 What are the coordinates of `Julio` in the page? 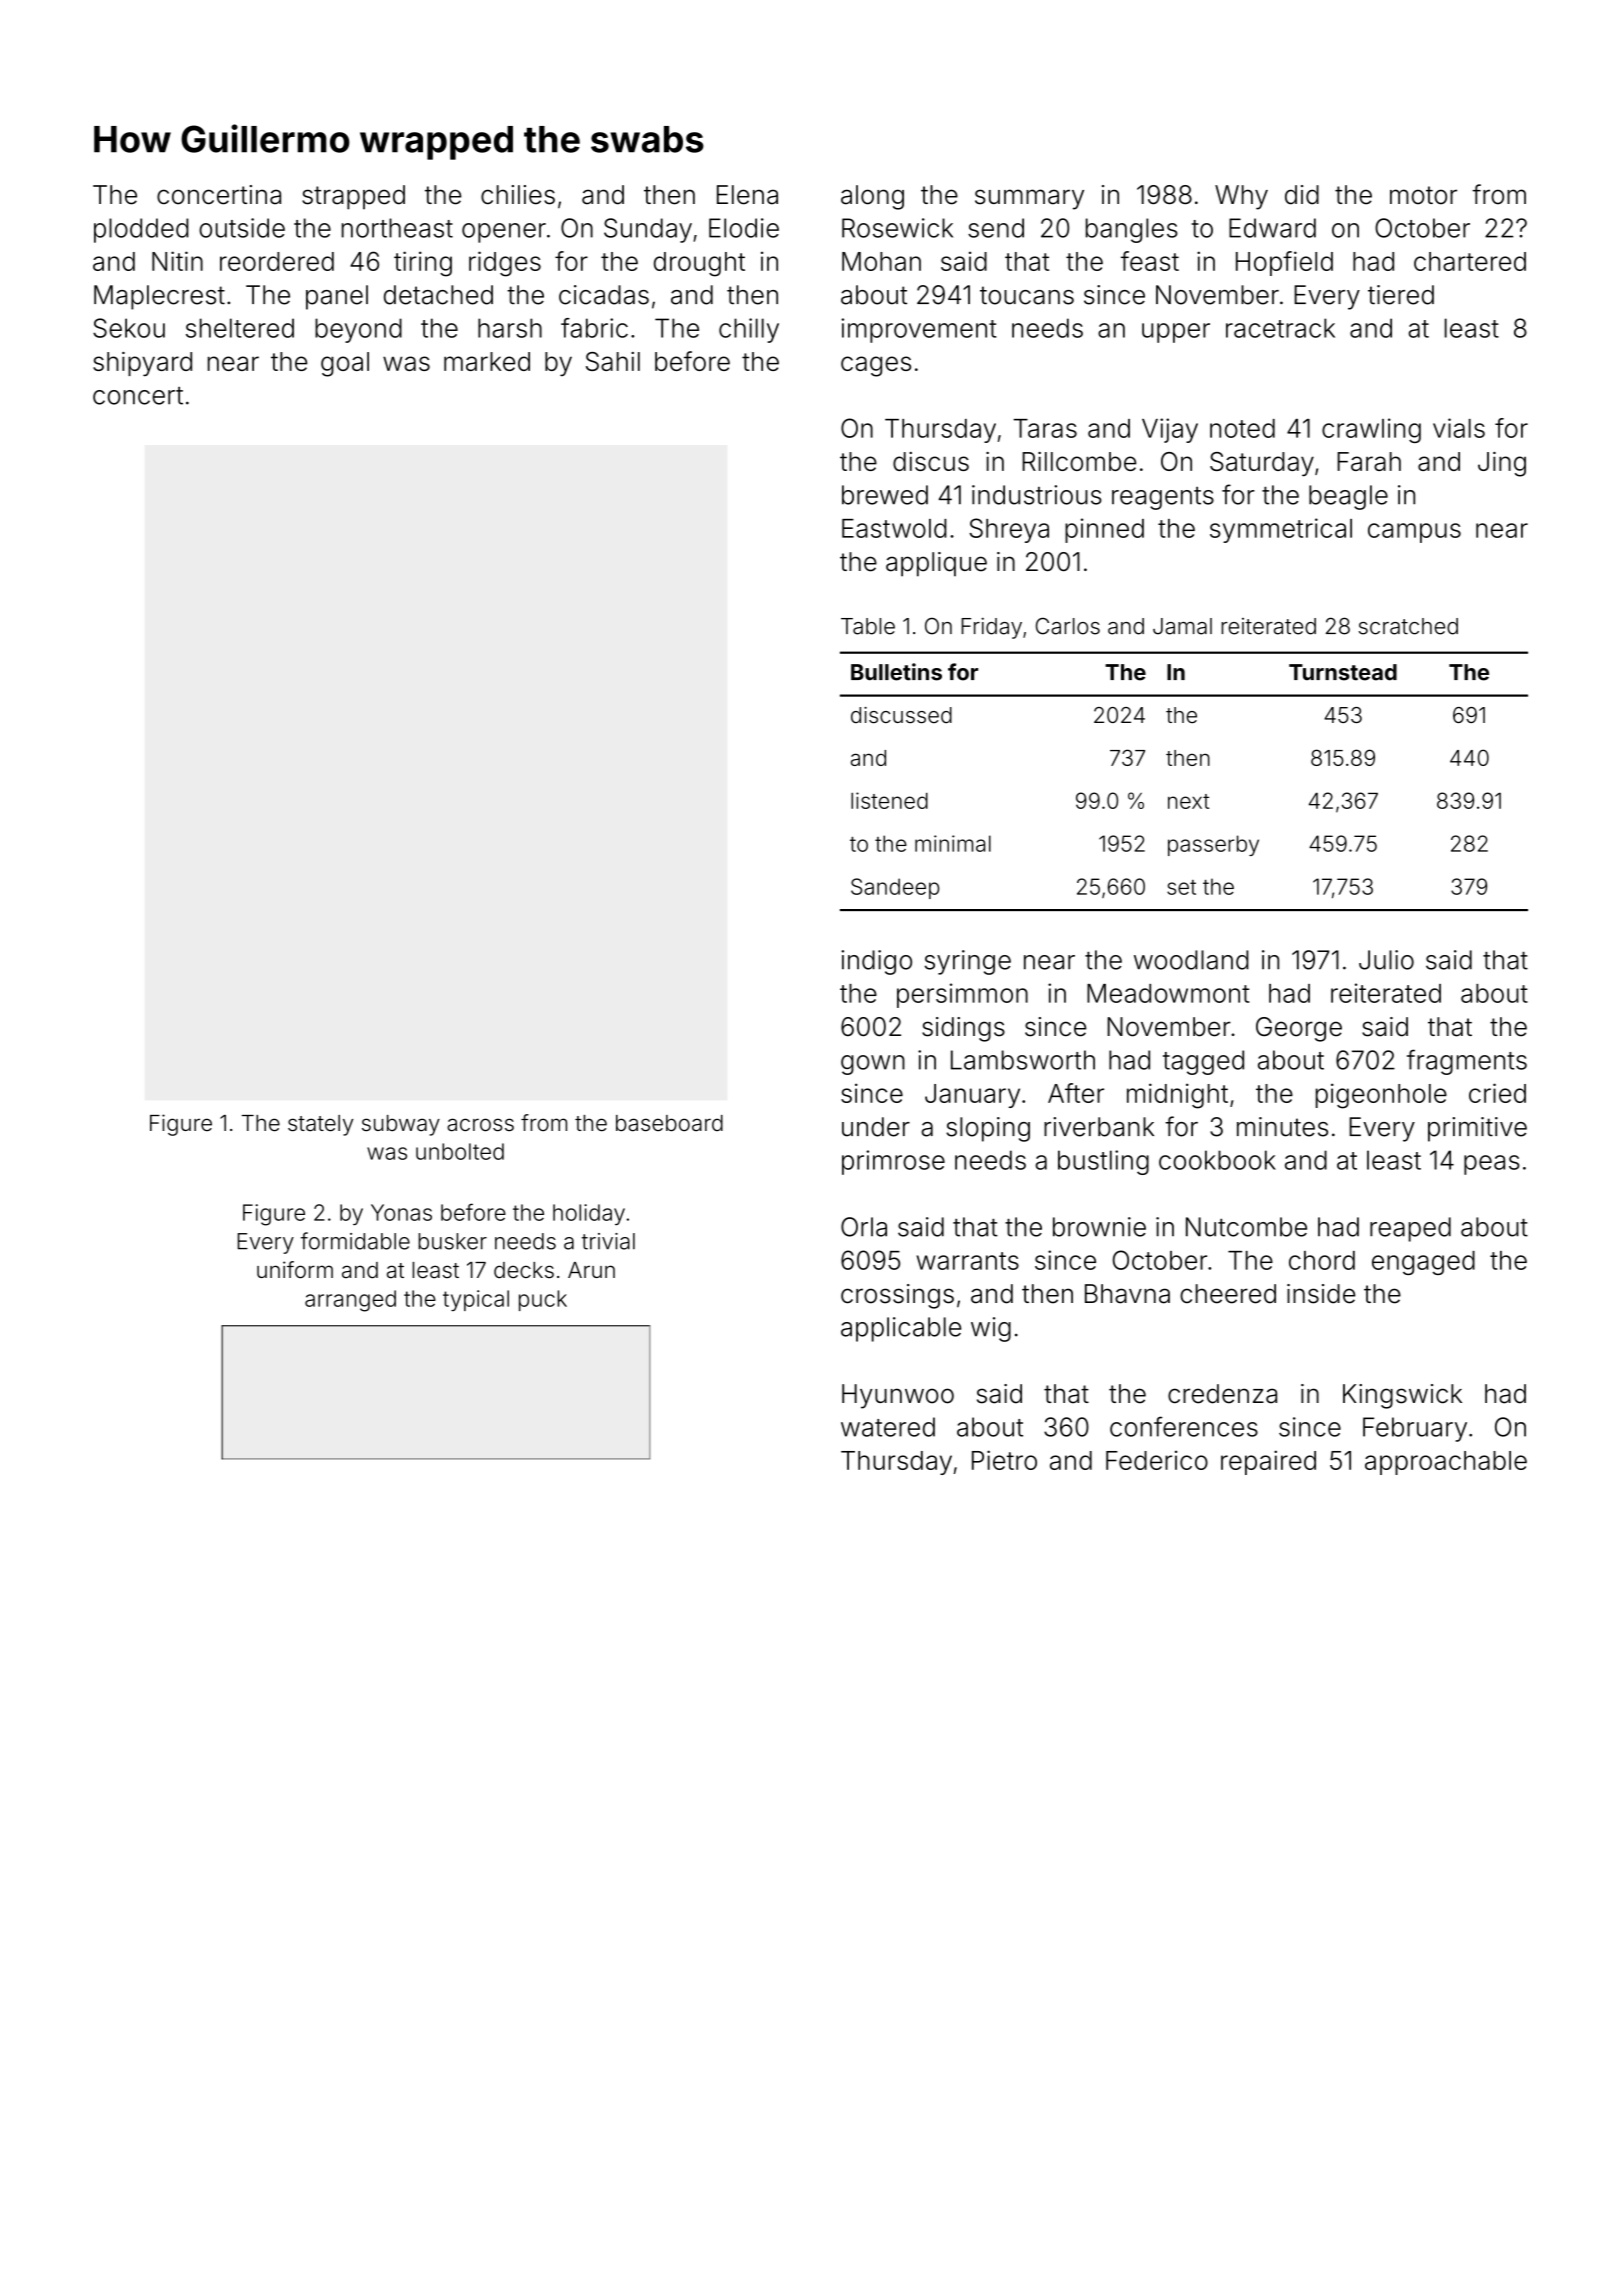 It's located at (1386, 960).
